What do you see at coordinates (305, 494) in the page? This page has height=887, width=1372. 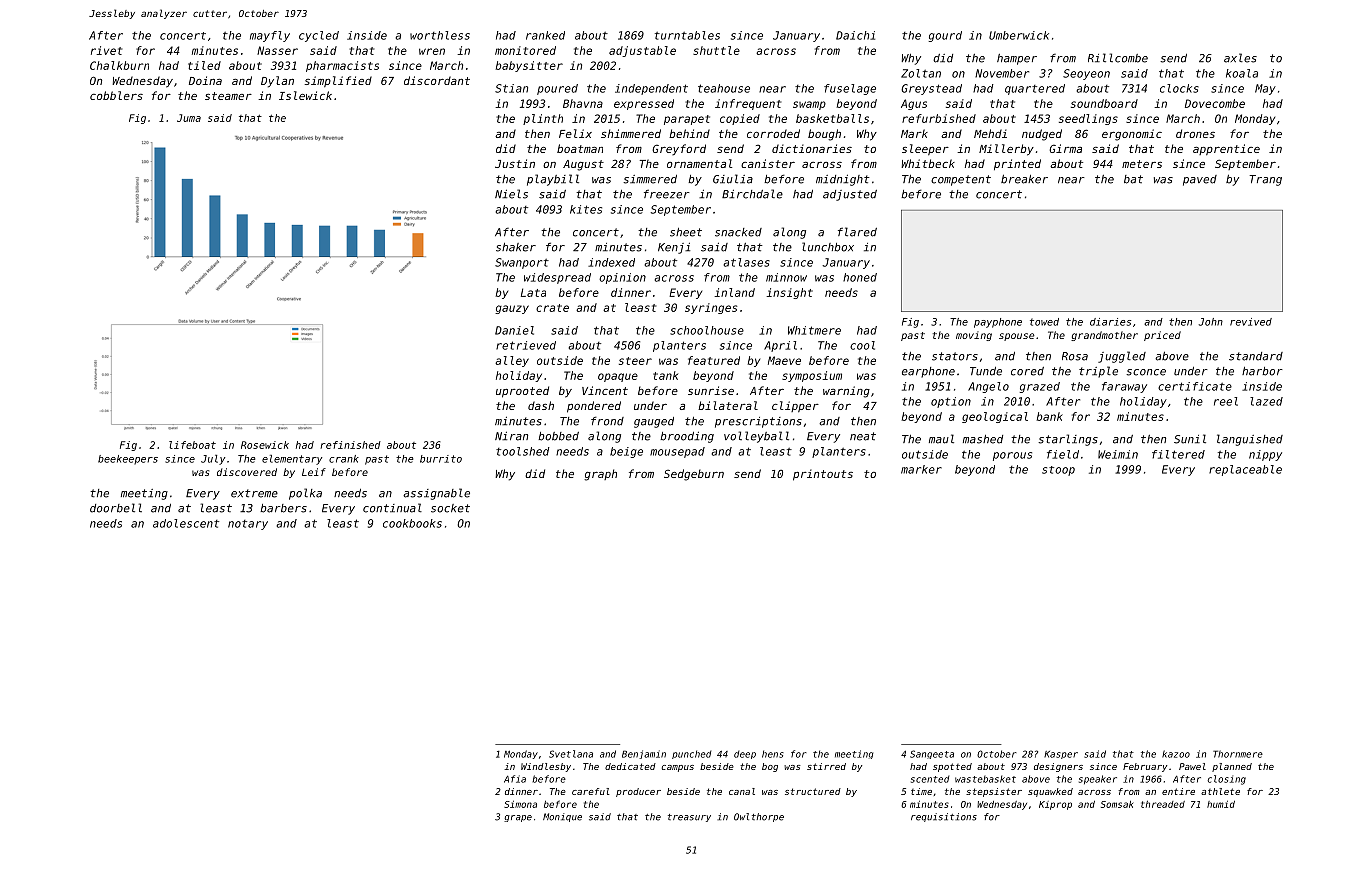 I see `polka` at bounding box center [305, 494].
